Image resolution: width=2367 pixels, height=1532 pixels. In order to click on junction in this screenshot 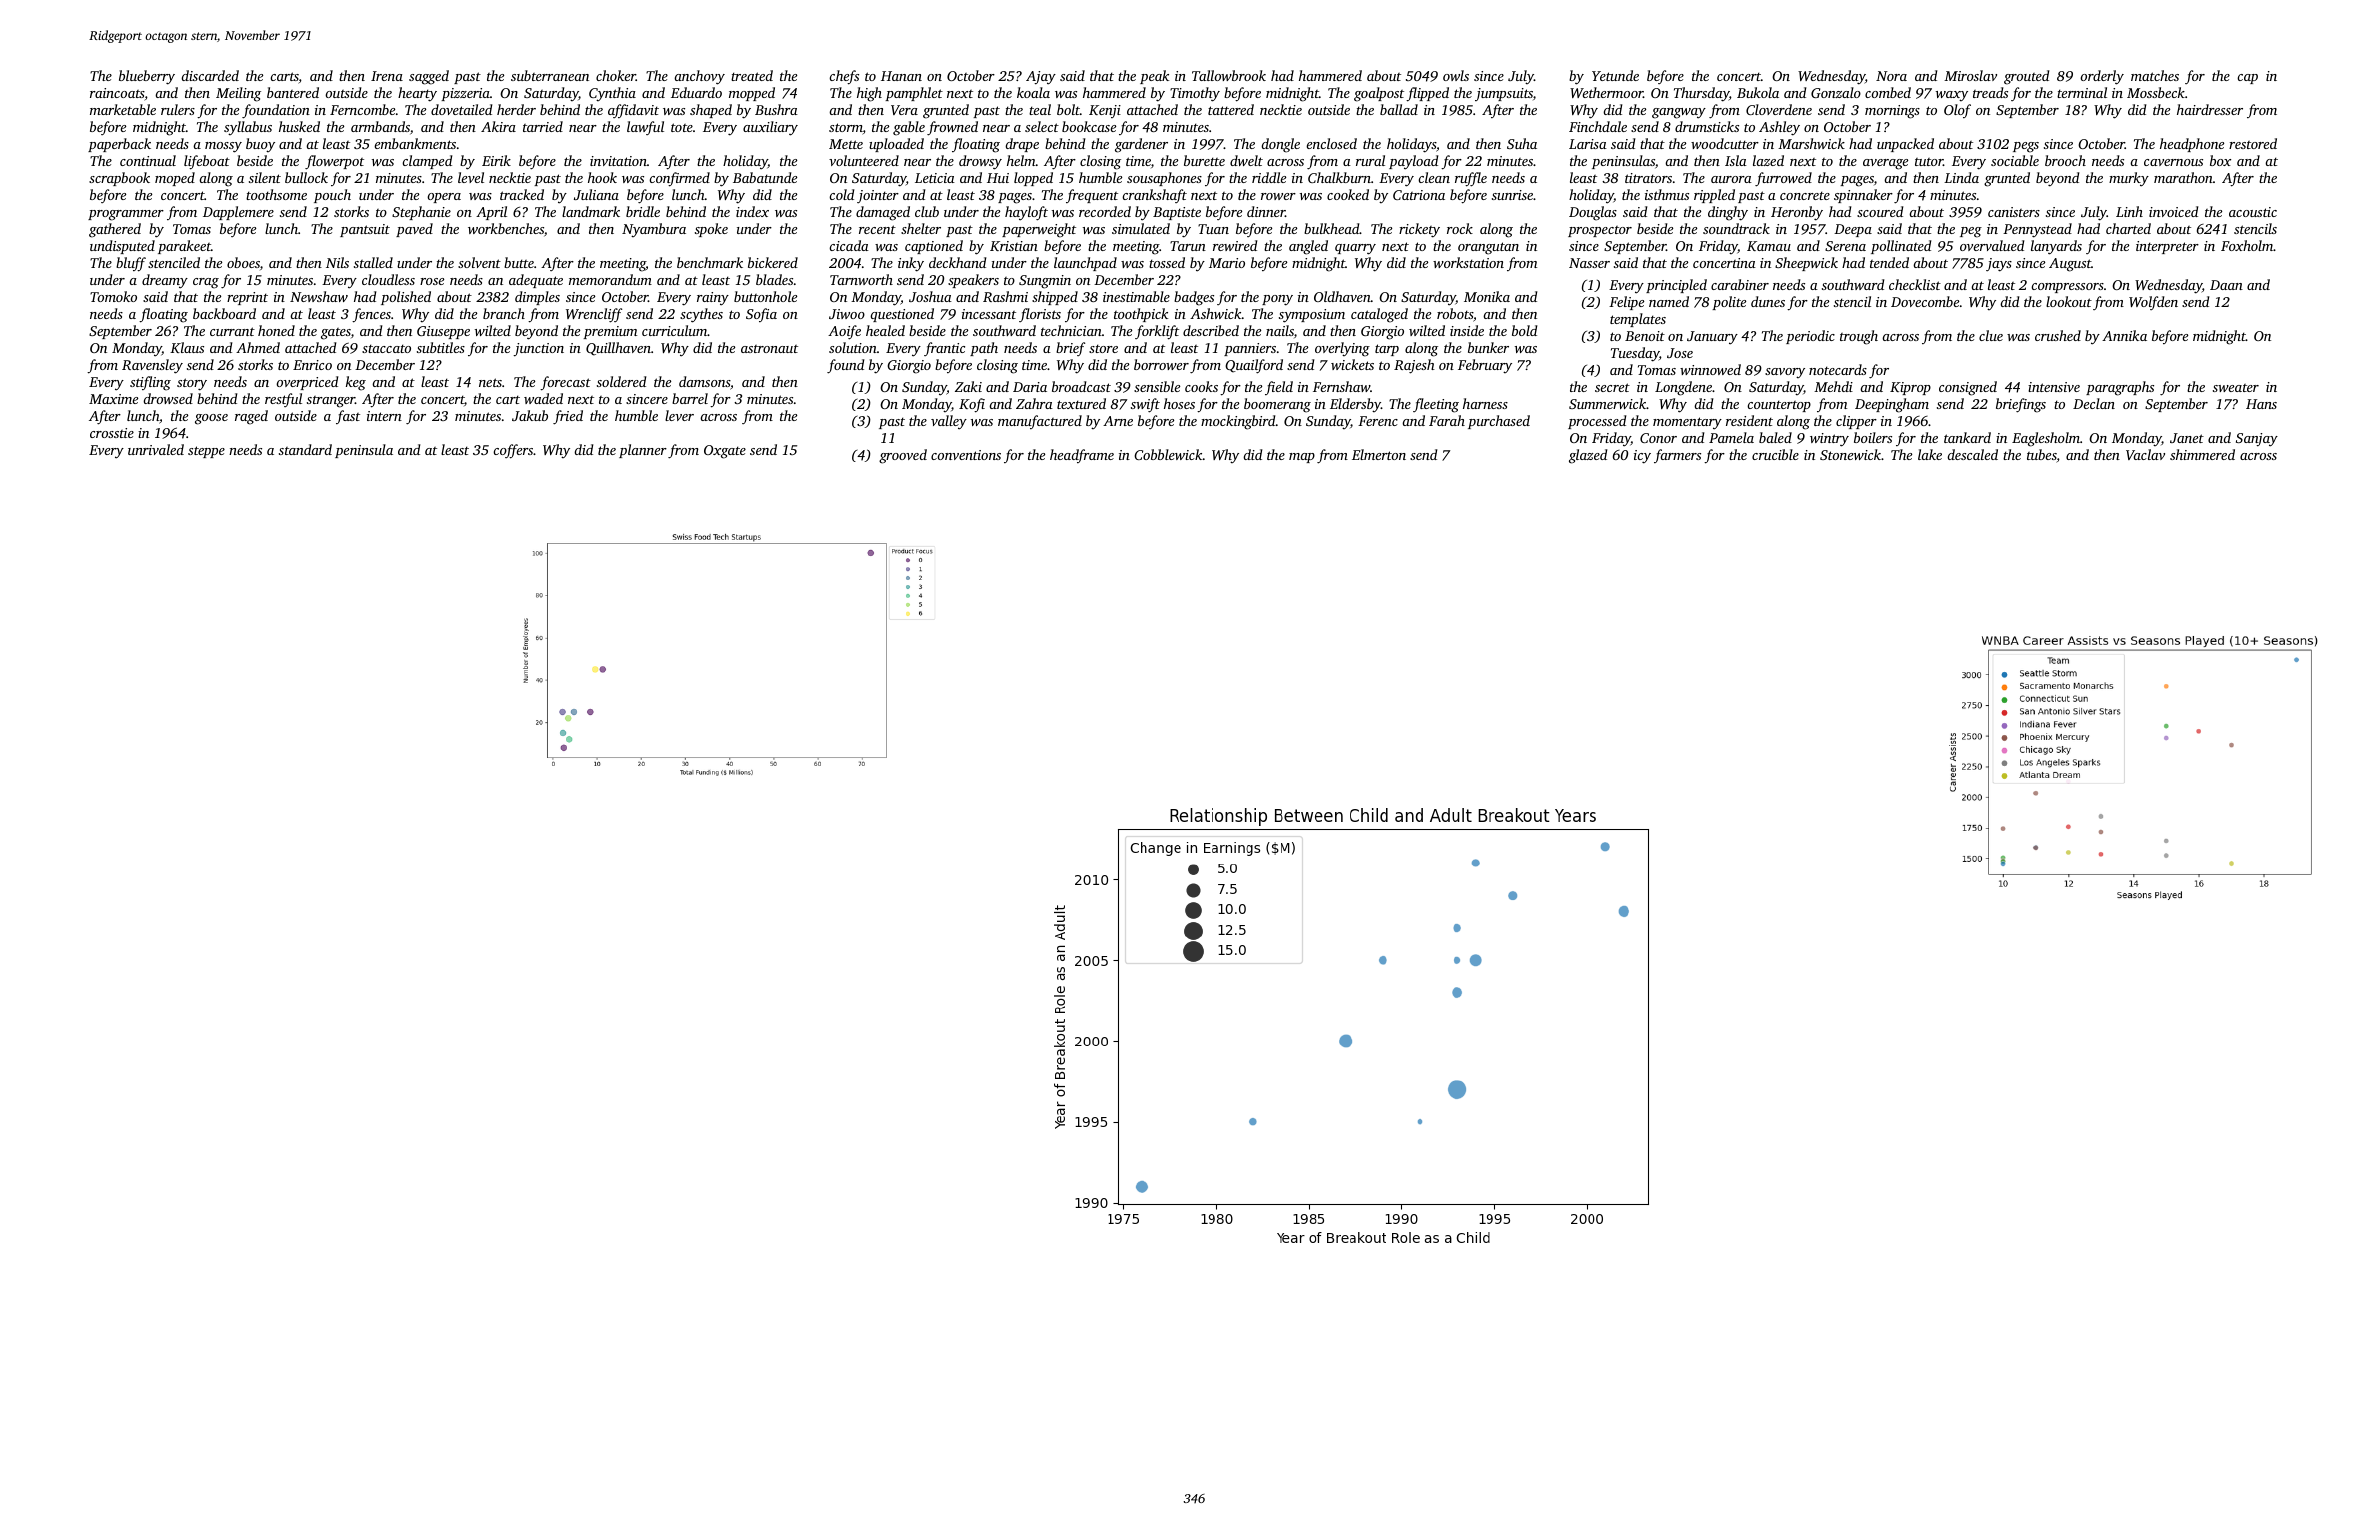, I will do `click(538, 350)`.
